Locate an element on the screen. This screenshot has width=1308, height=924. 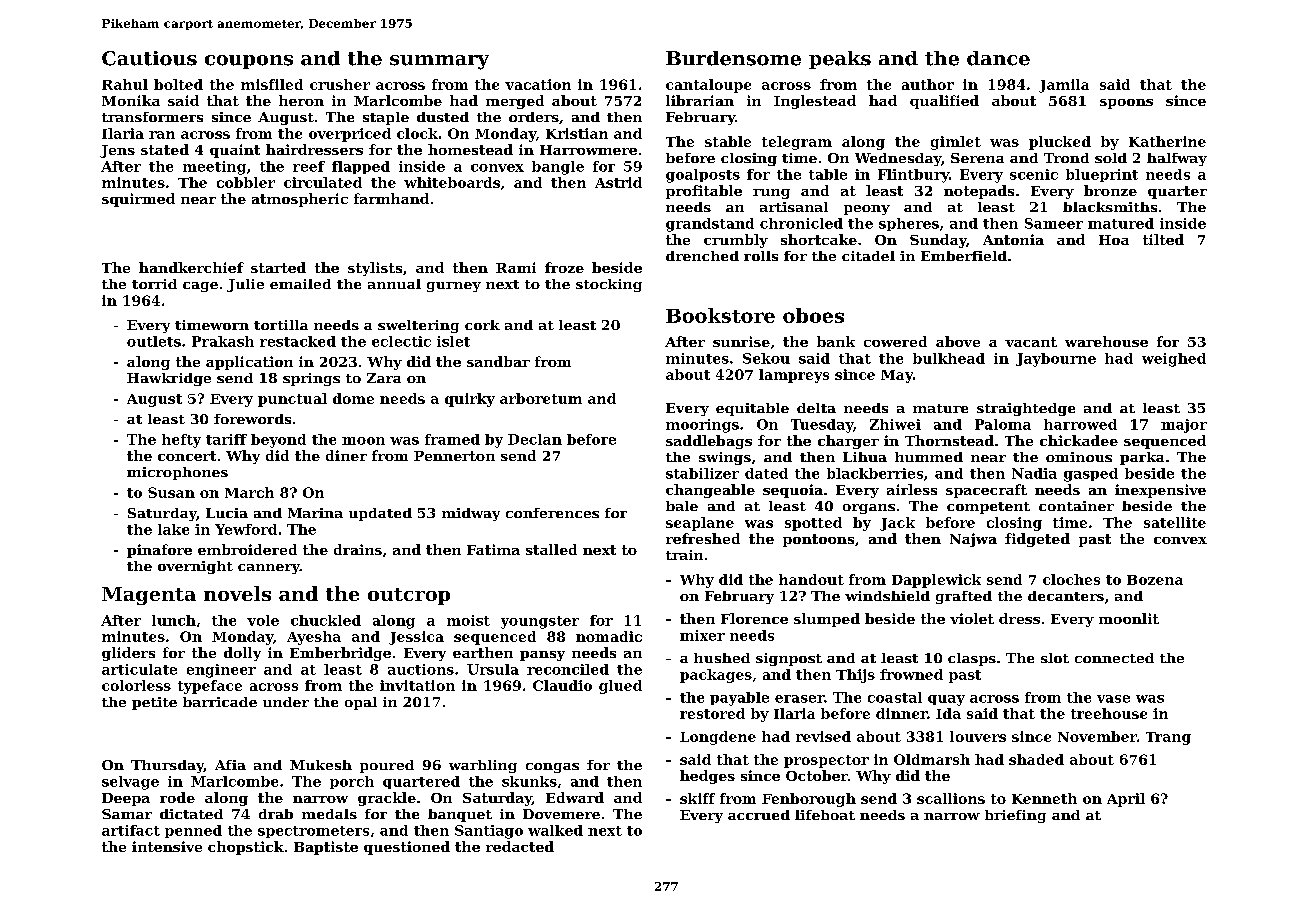
refreshed is located at coordinates (703, 538).
